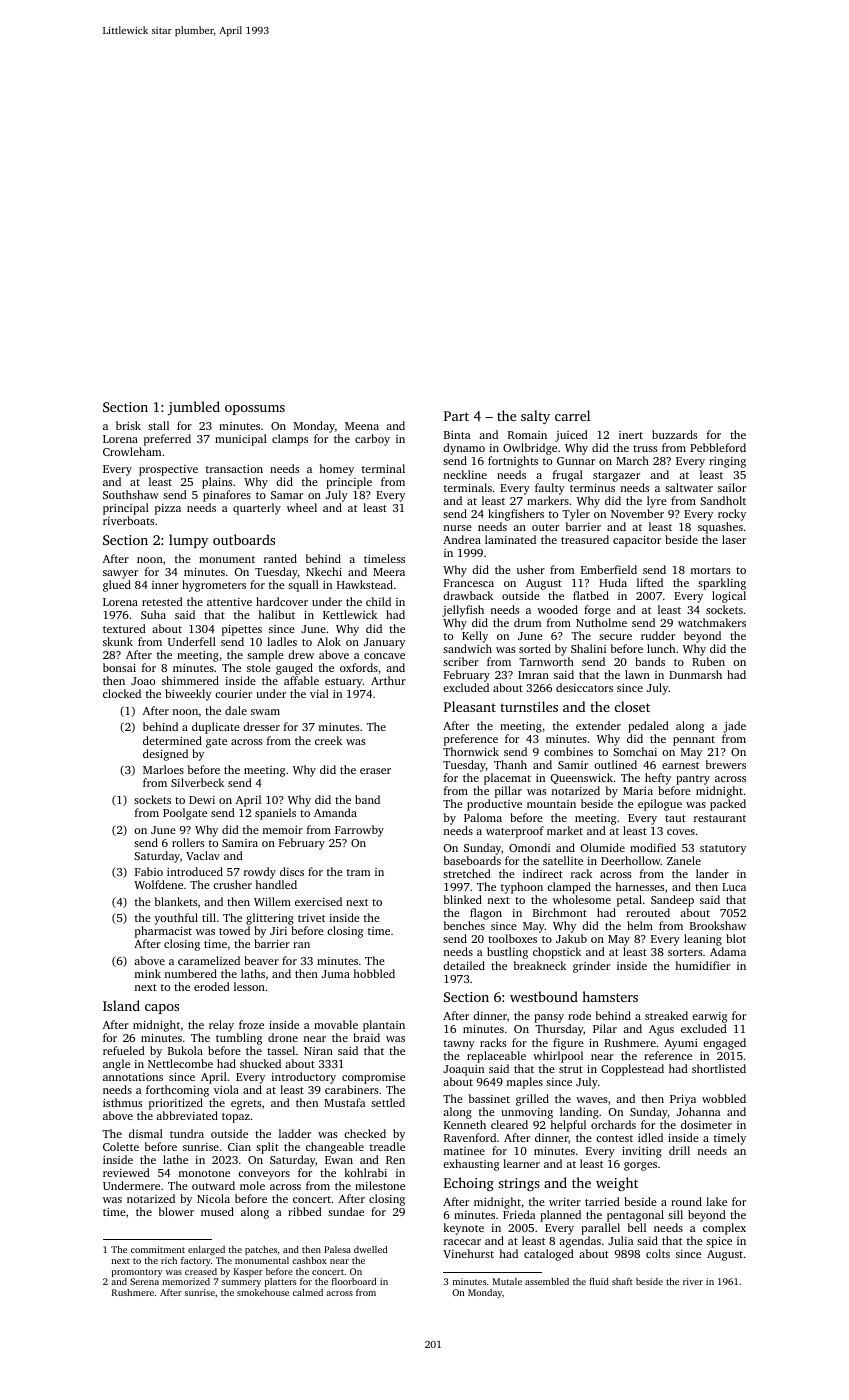 The height and width of the screenshot is (1400, 849). What do you see at coordinates (249, 986) in the screenshot?
I see `lesson` at bounding box center [249, 986].
